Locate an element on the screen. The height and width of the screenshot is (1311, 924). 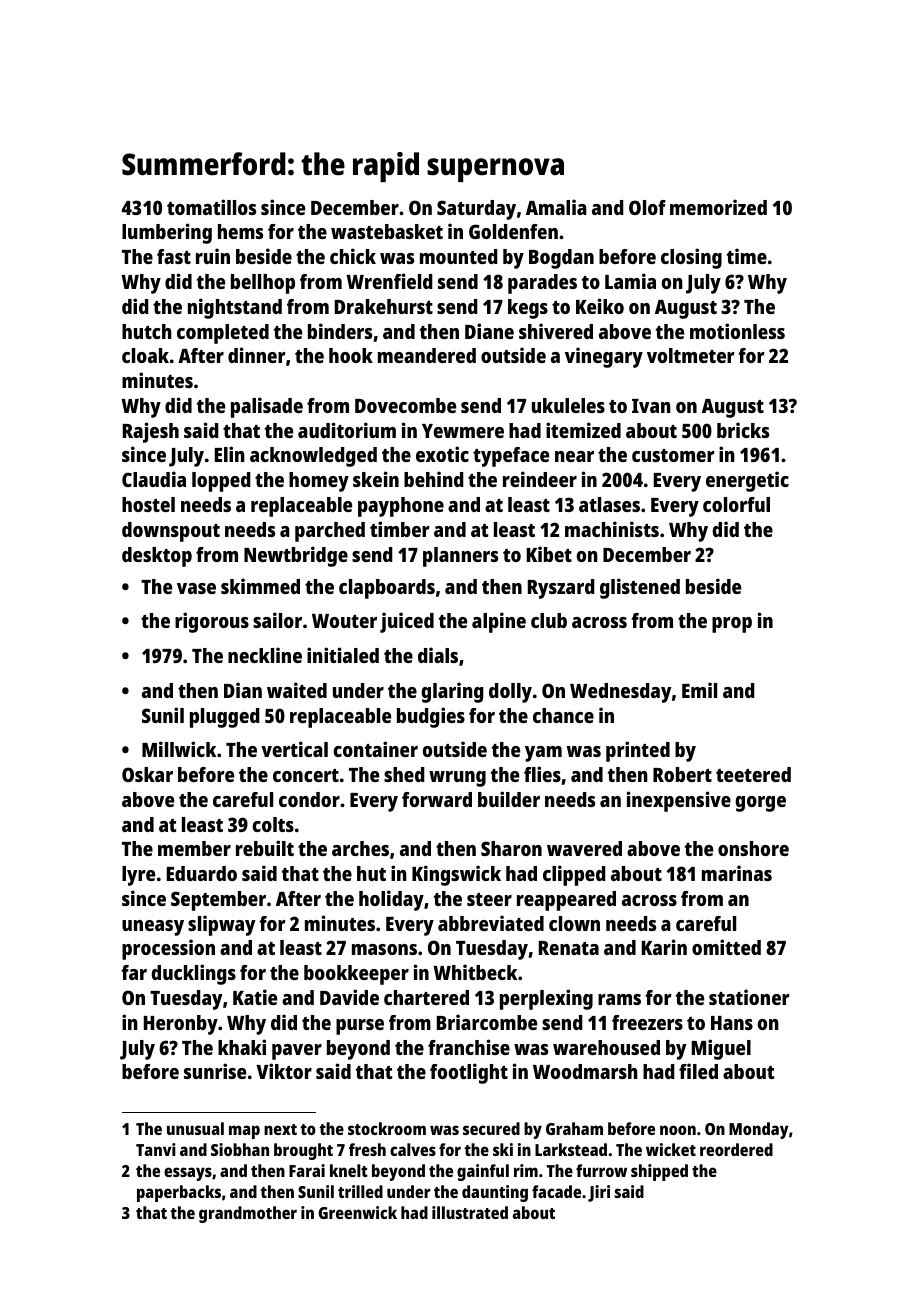
footlight is located at coordinates (469, 1073).
